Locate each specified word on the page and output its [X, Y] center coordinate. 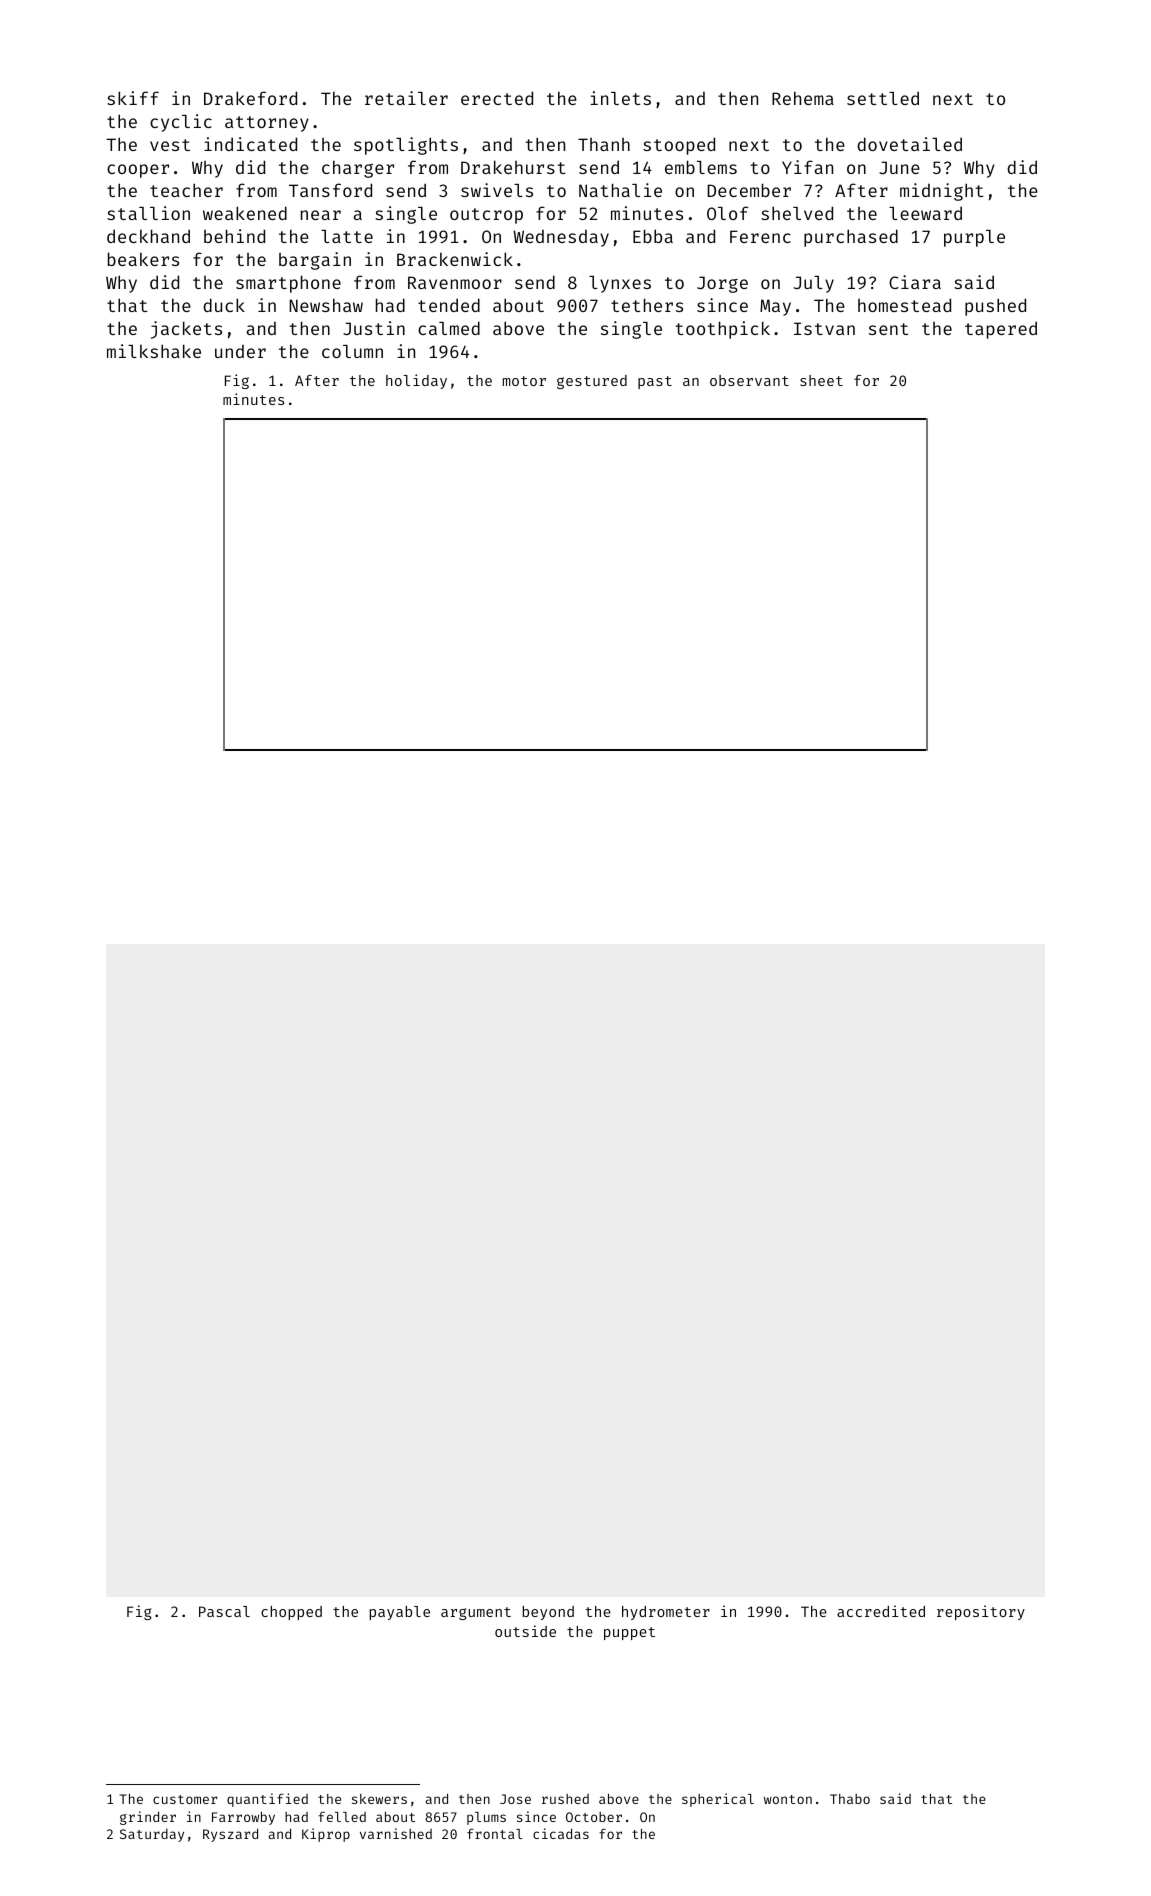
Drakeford [250, 98]
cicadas [561, 1833]
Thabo [850, 1799]
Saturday [152, 1835]
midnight [942, 192]
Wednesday [561, 238]
